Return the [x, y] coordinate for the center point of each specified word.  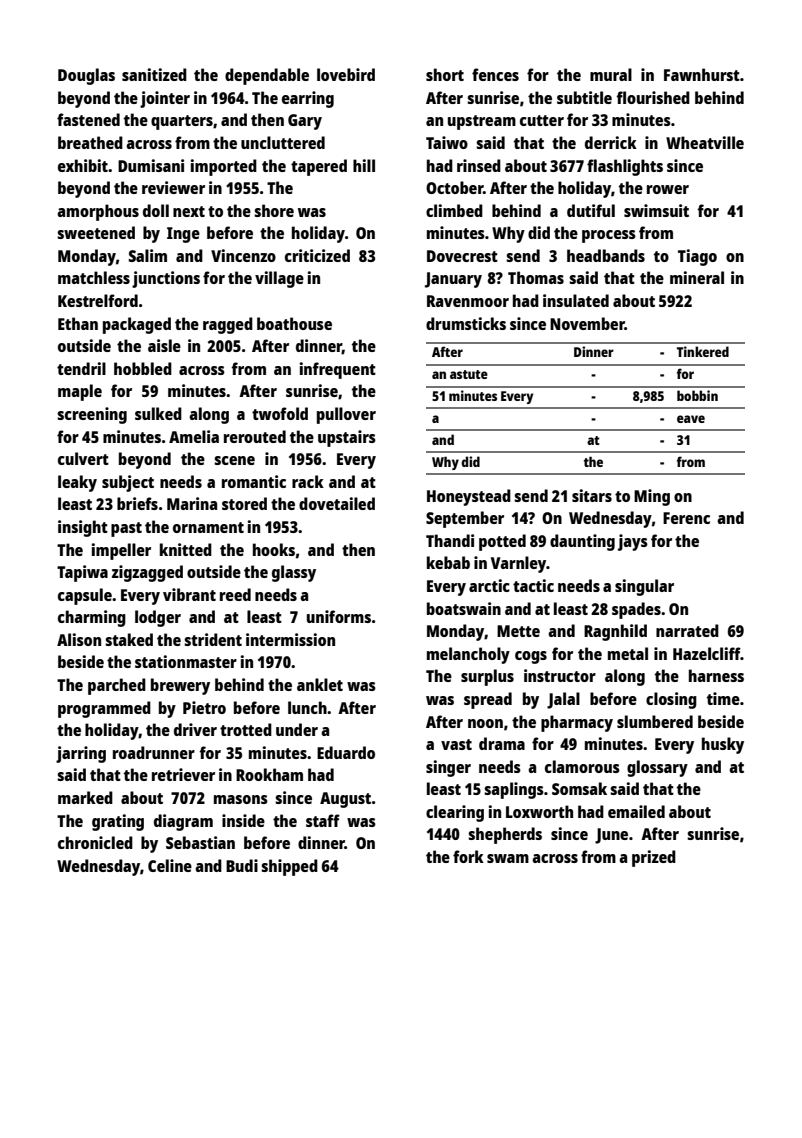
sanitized [154, 74]
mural [611, 74]
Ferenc [686, 518]
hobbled [143, 368]
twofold [280, 413]
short [445, 74]
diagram [183, 822]
